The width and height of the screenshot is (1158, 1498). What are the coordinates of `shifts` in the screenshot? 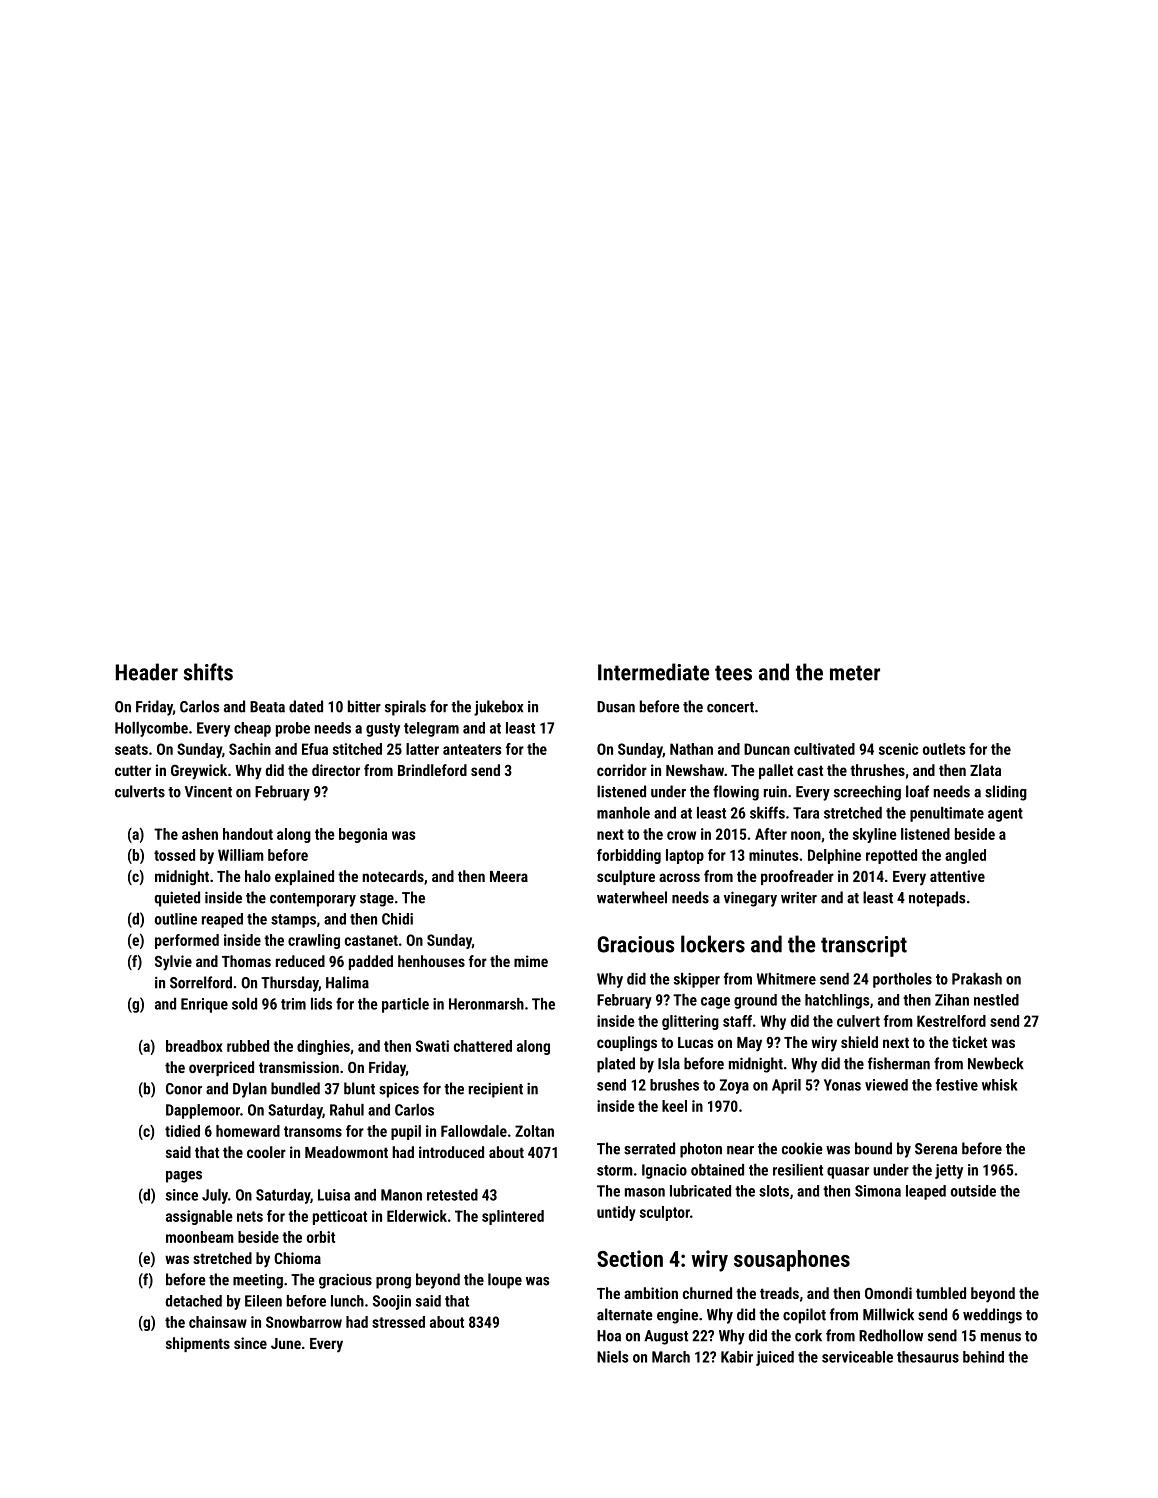 It's located at (208, 672).
